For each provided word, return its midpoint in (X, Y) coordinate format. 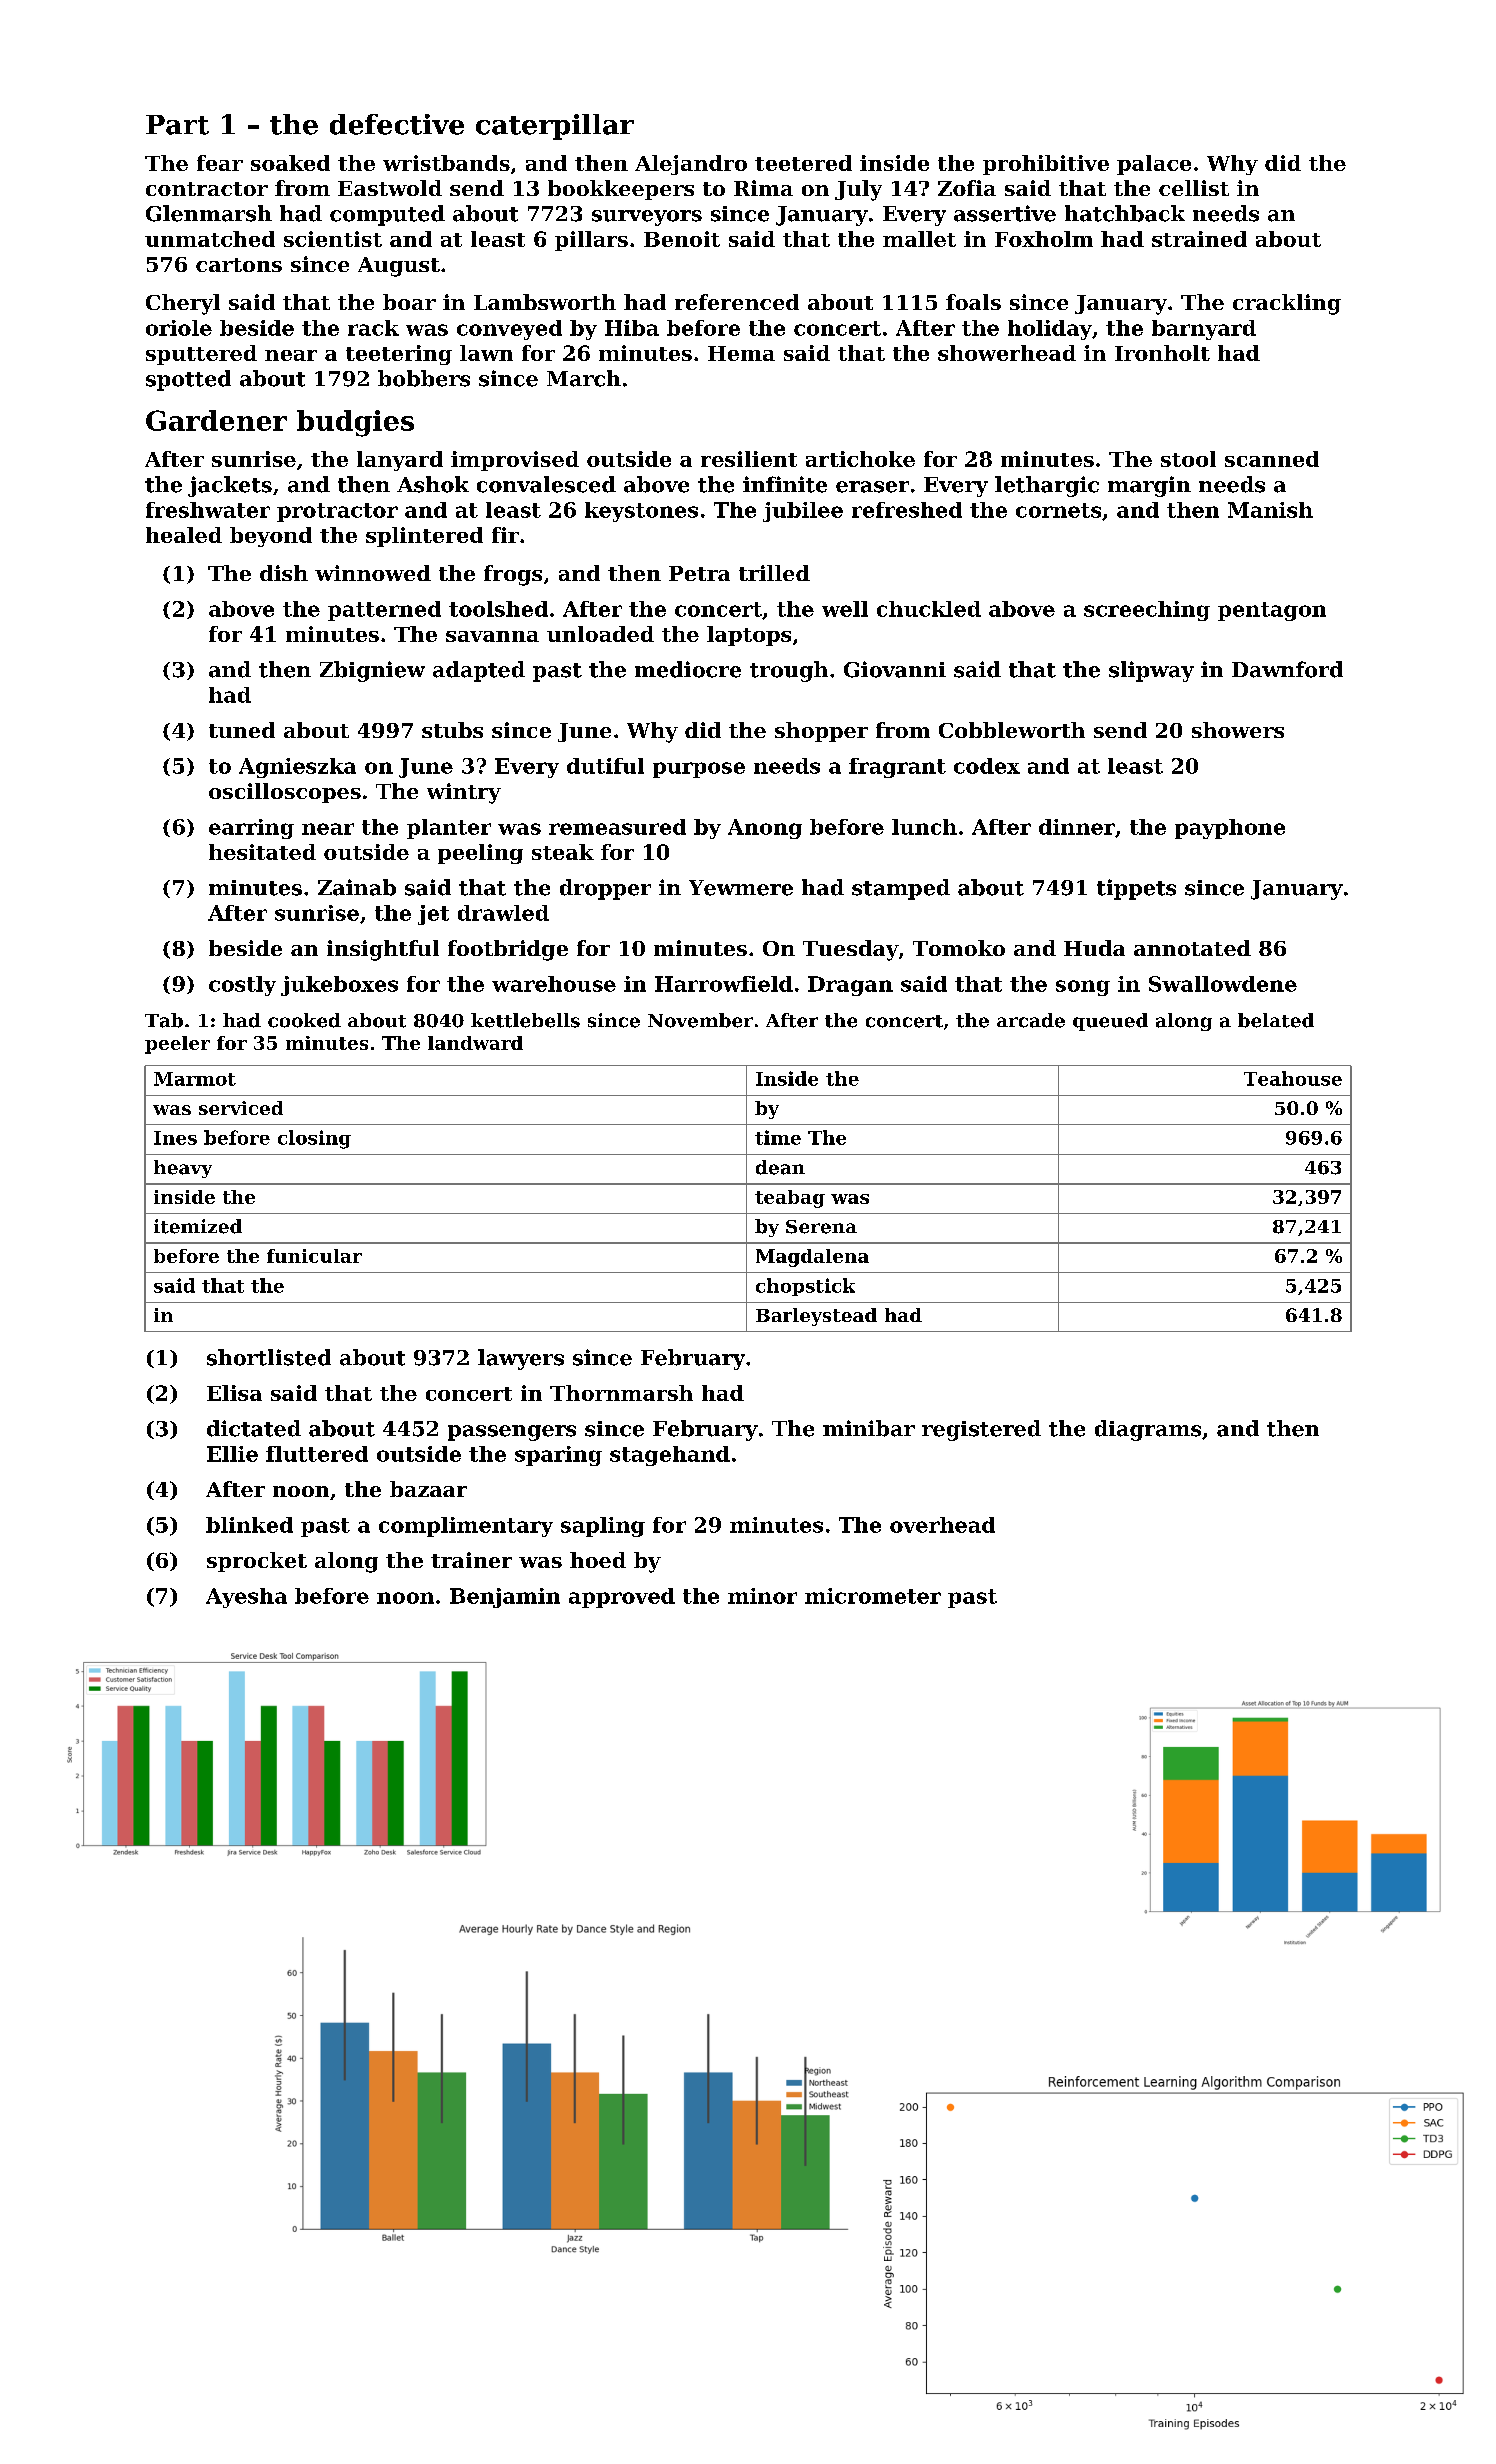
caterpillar (555, 127)
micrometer (873, 1596)
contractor (207, 189)
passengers (512, 1433)
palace (1154, 165)
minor (762, 1596)
